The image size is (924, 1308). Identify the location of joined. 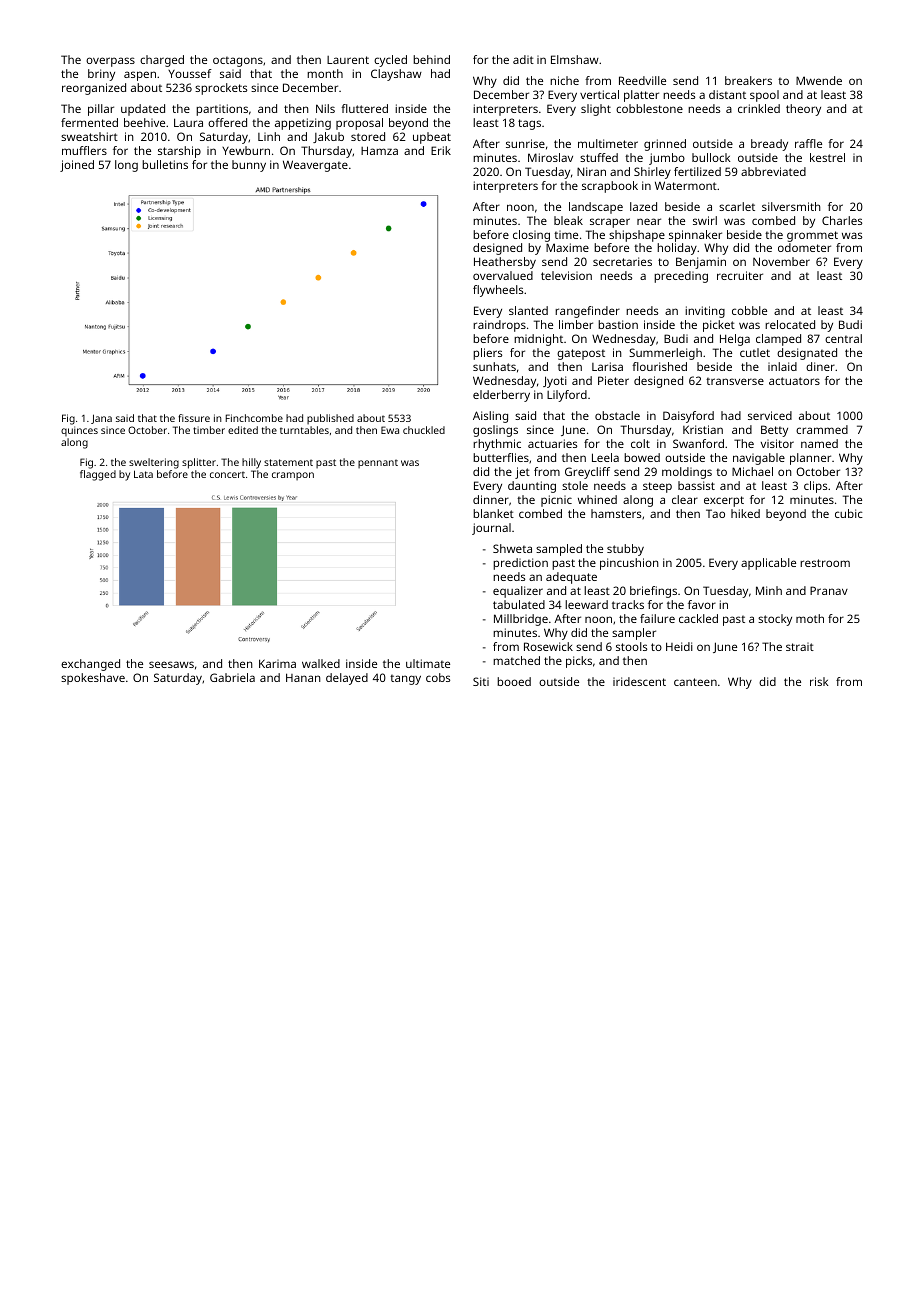
(77, 166).
